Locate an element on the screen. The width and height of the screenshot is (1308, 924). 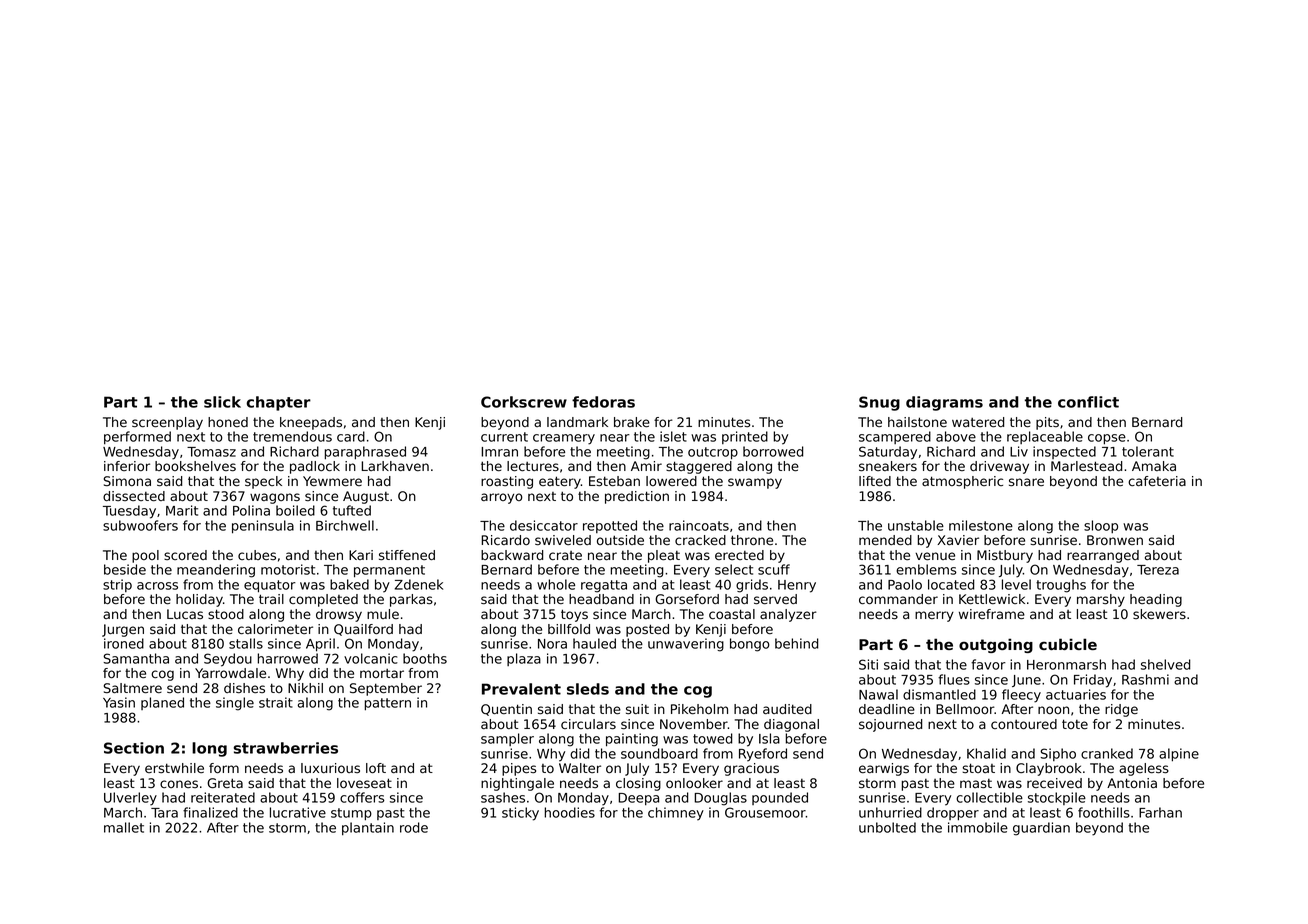
Yasin is located at coordinates (119, 702).
